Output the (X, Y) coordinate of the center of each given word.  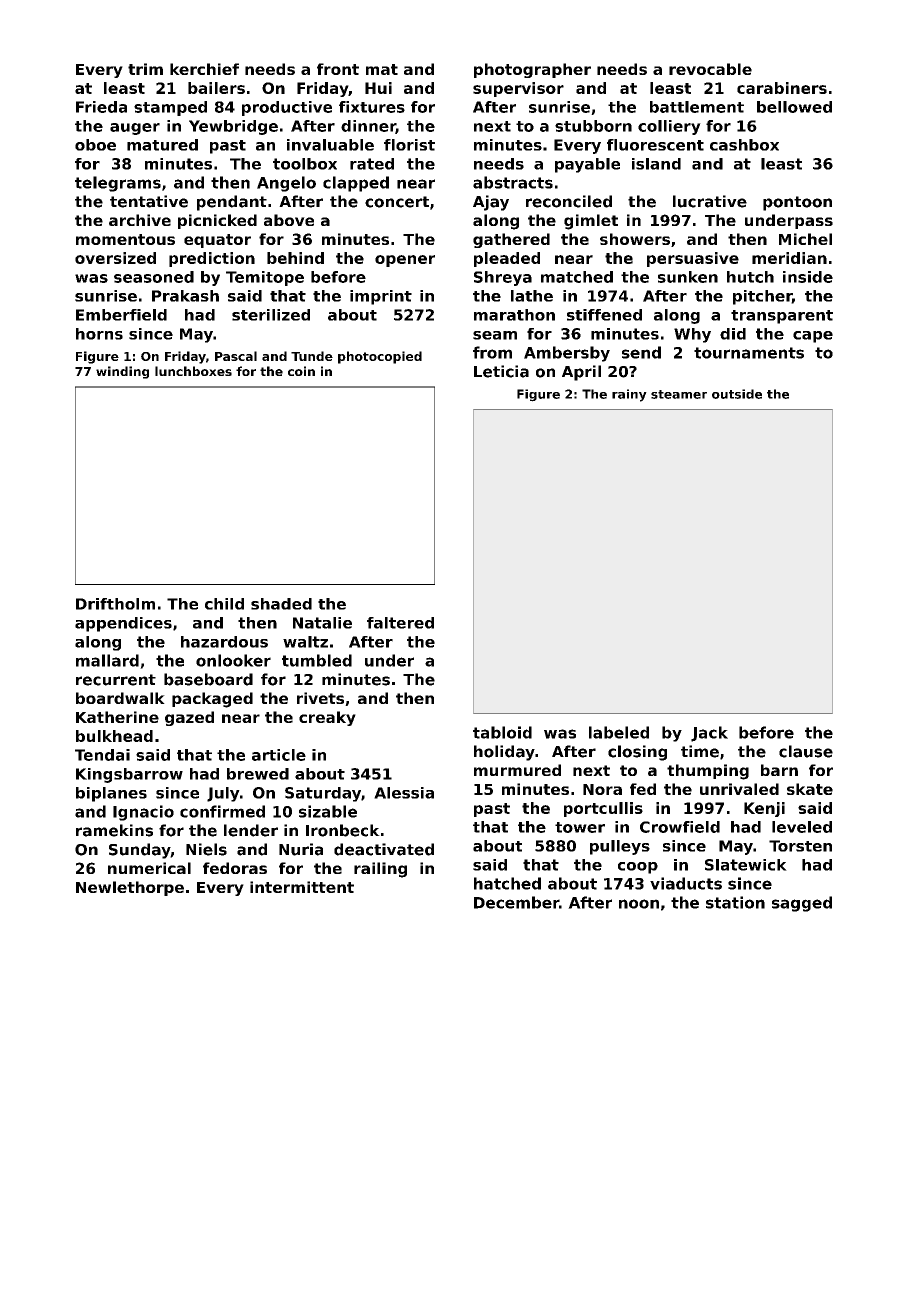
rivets (320, 698)
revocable (710, 69)
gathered (511, 240)
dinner (368, 127)
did (733, 334)
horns (99, 334)
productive (287, 108)
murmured (517, 770)
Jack (709, 734)
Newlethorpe (130, 888)
